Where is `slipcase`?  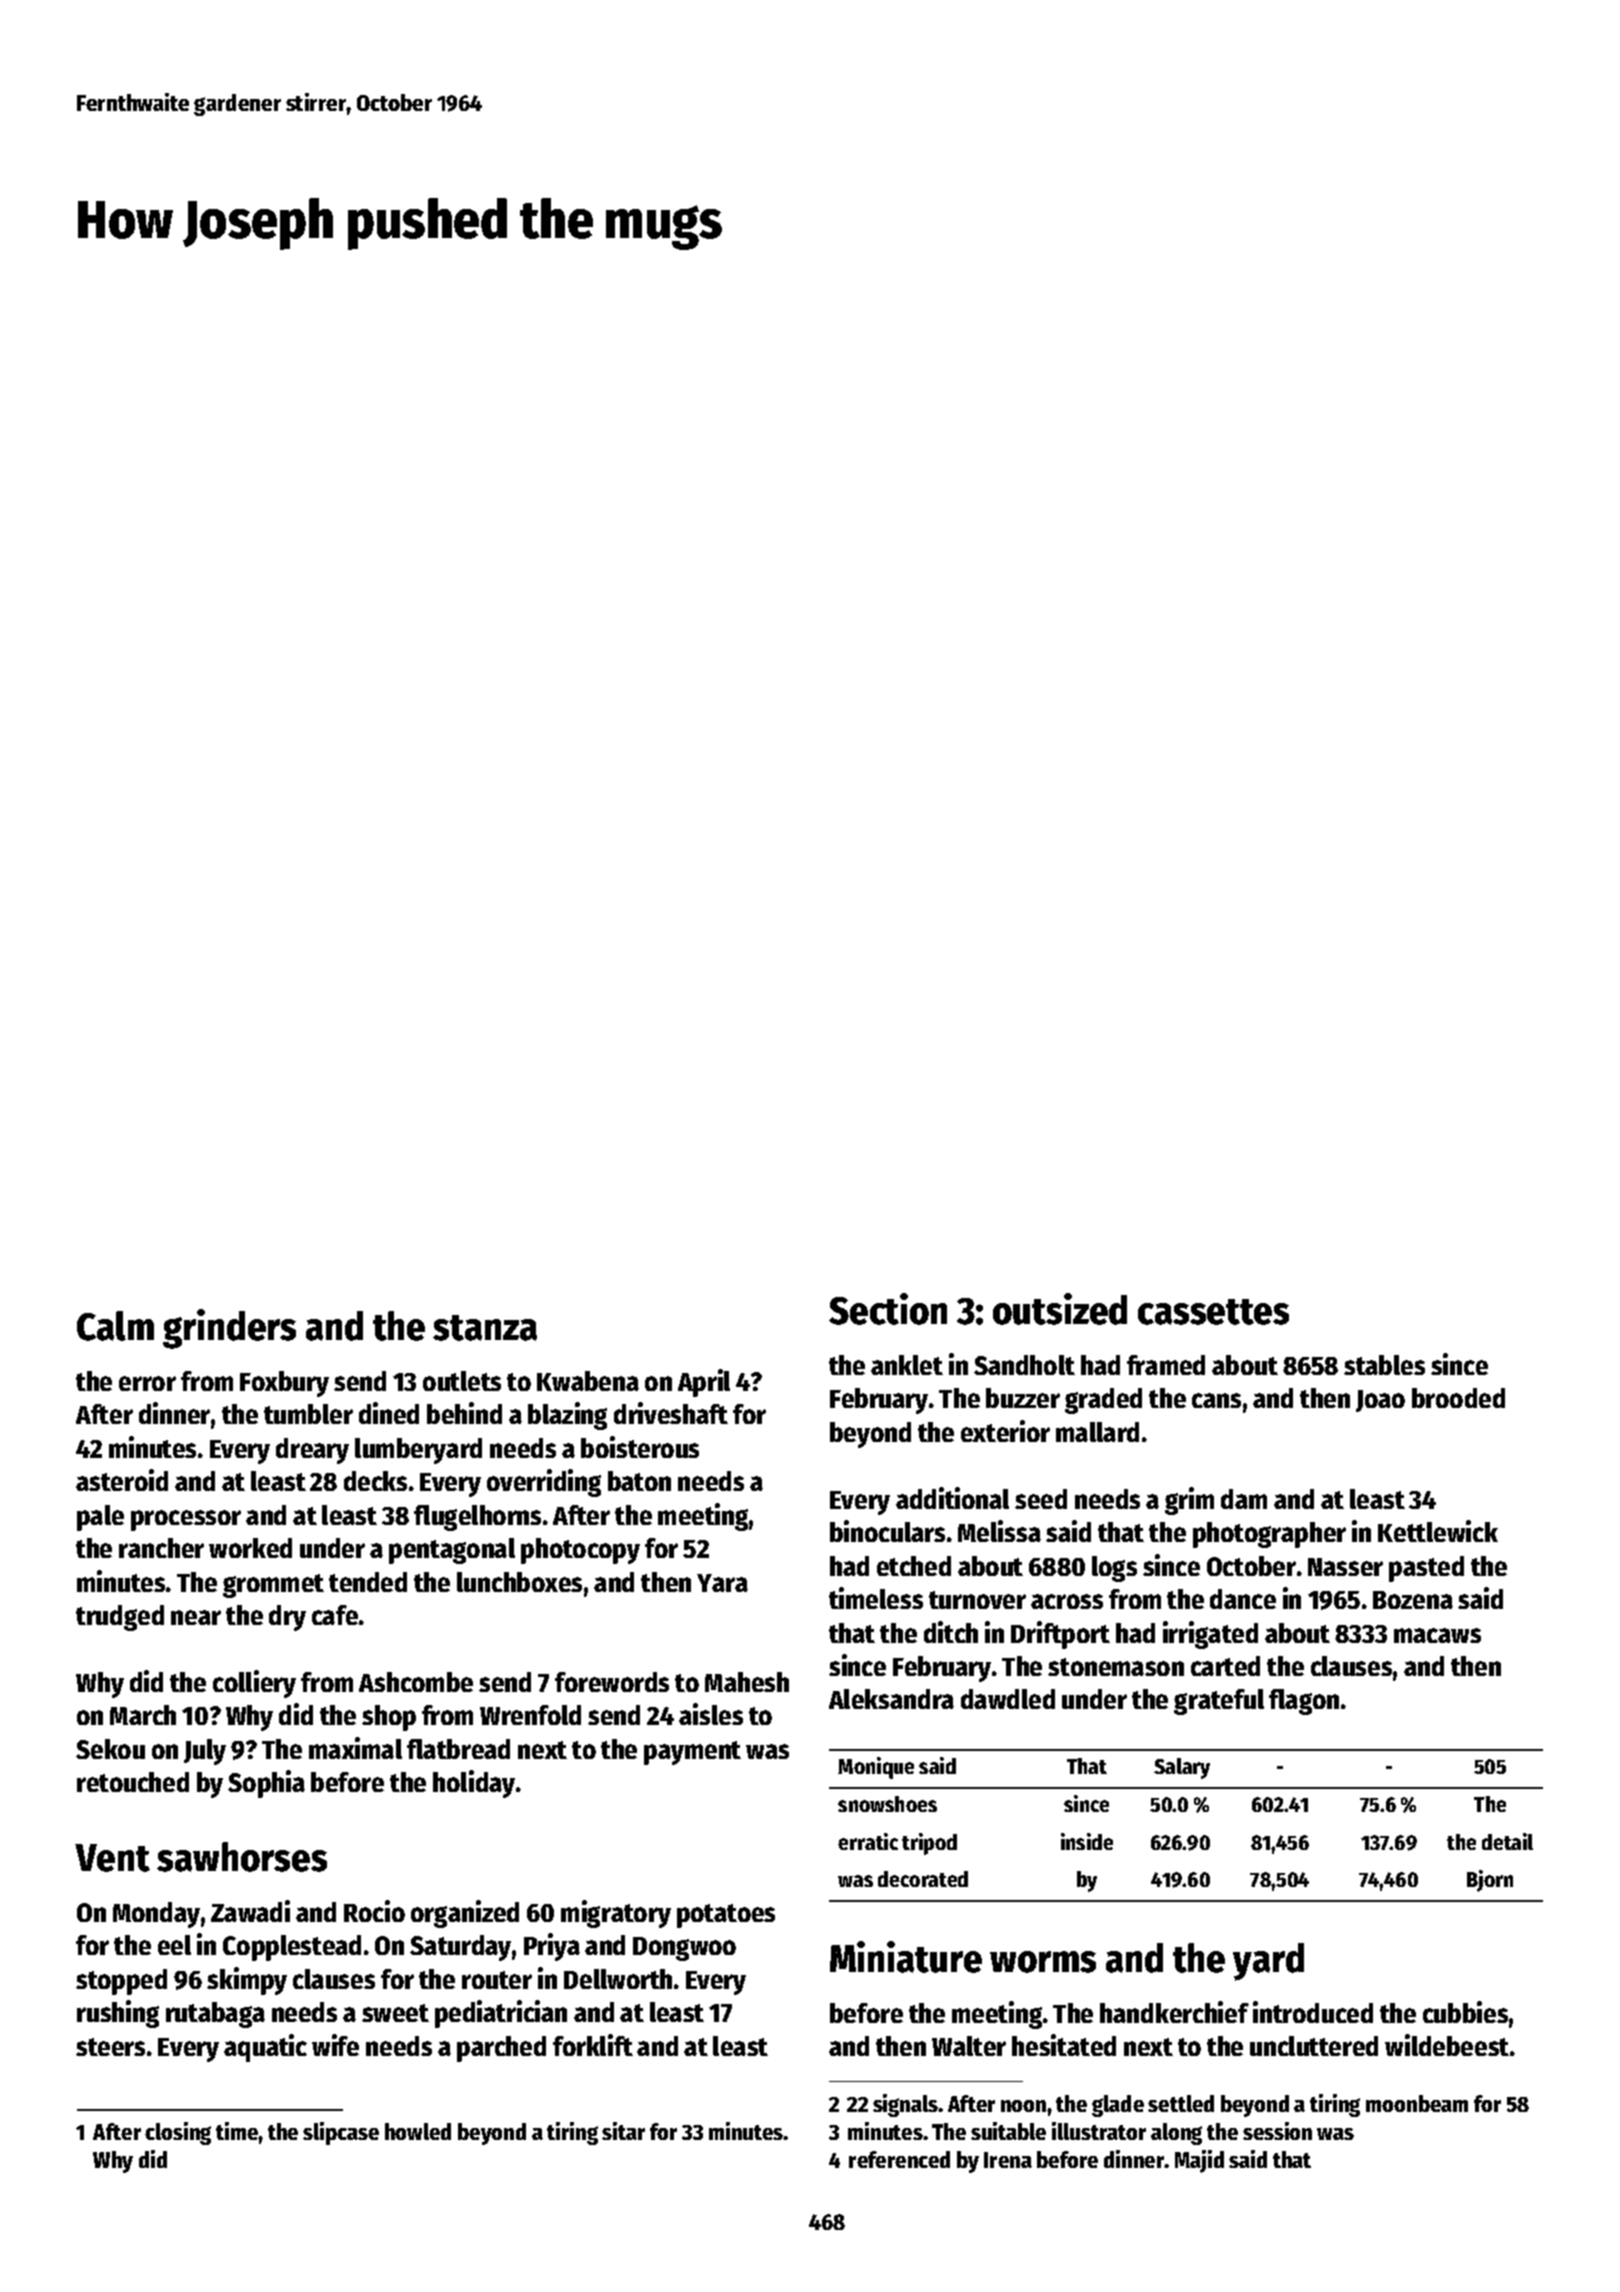 slipcase is located at coordinates (341, 2133).
